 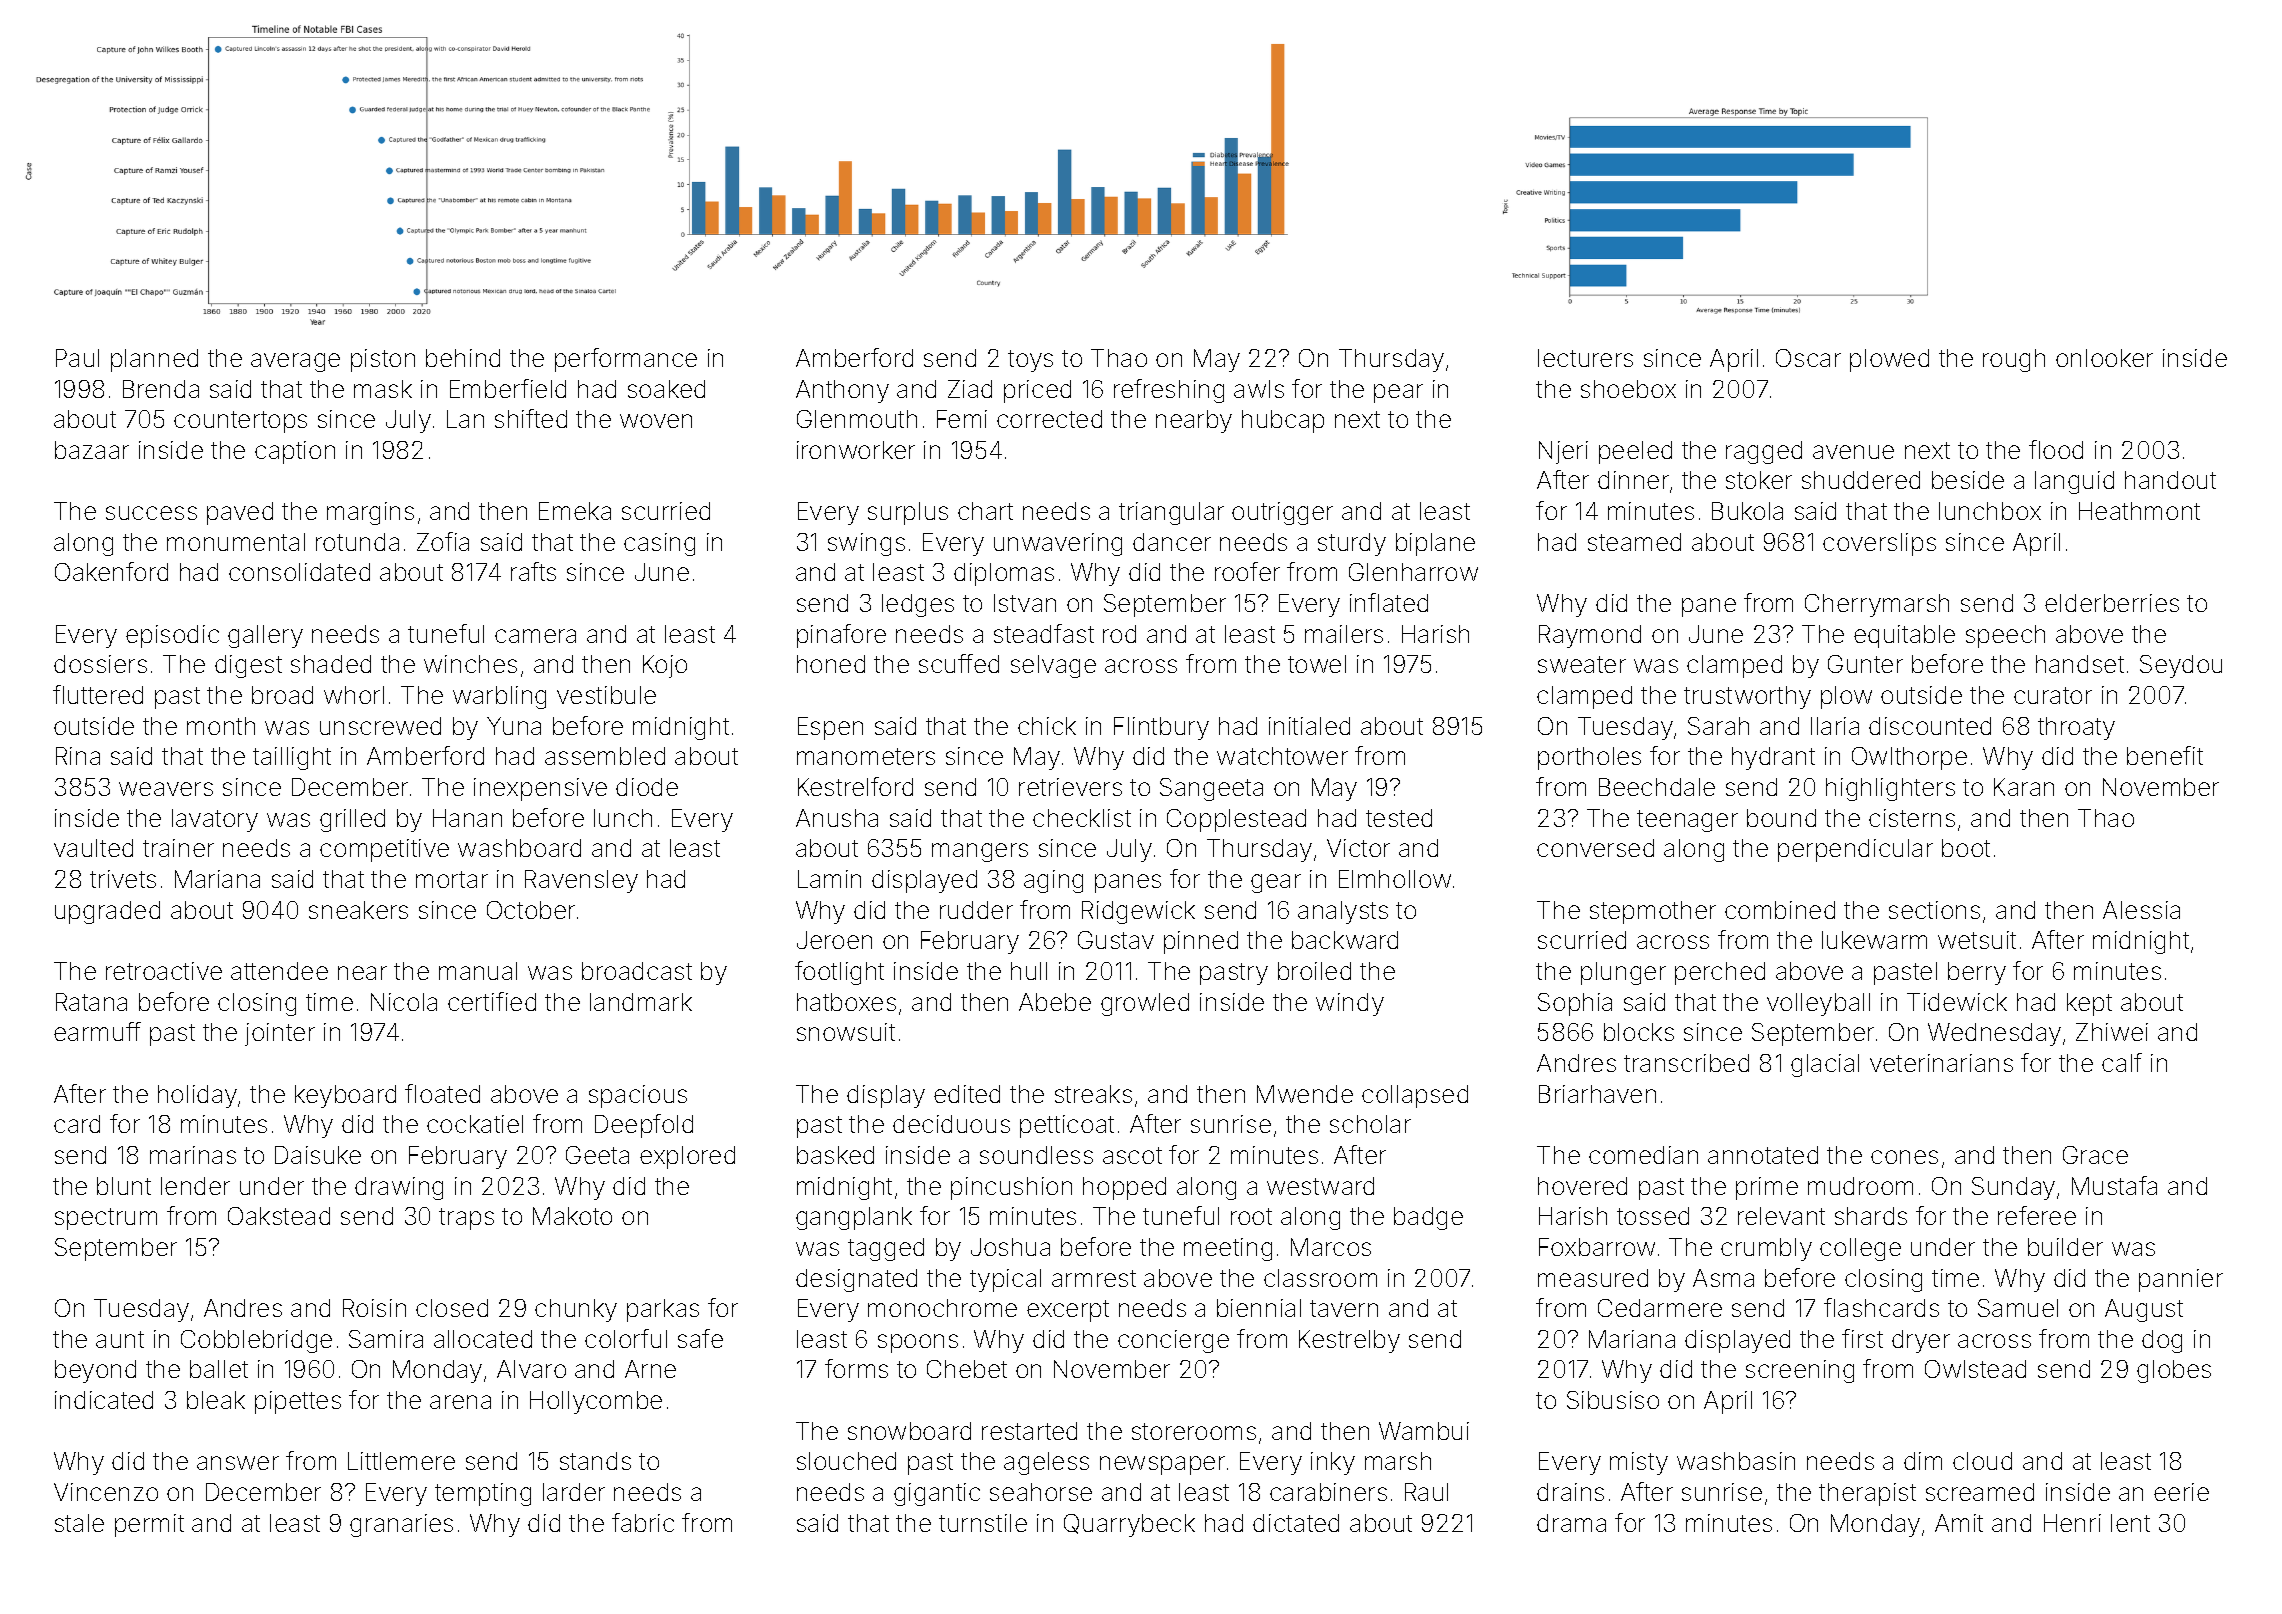 I want to click on turnstile, so click(x=983, y=1523).
